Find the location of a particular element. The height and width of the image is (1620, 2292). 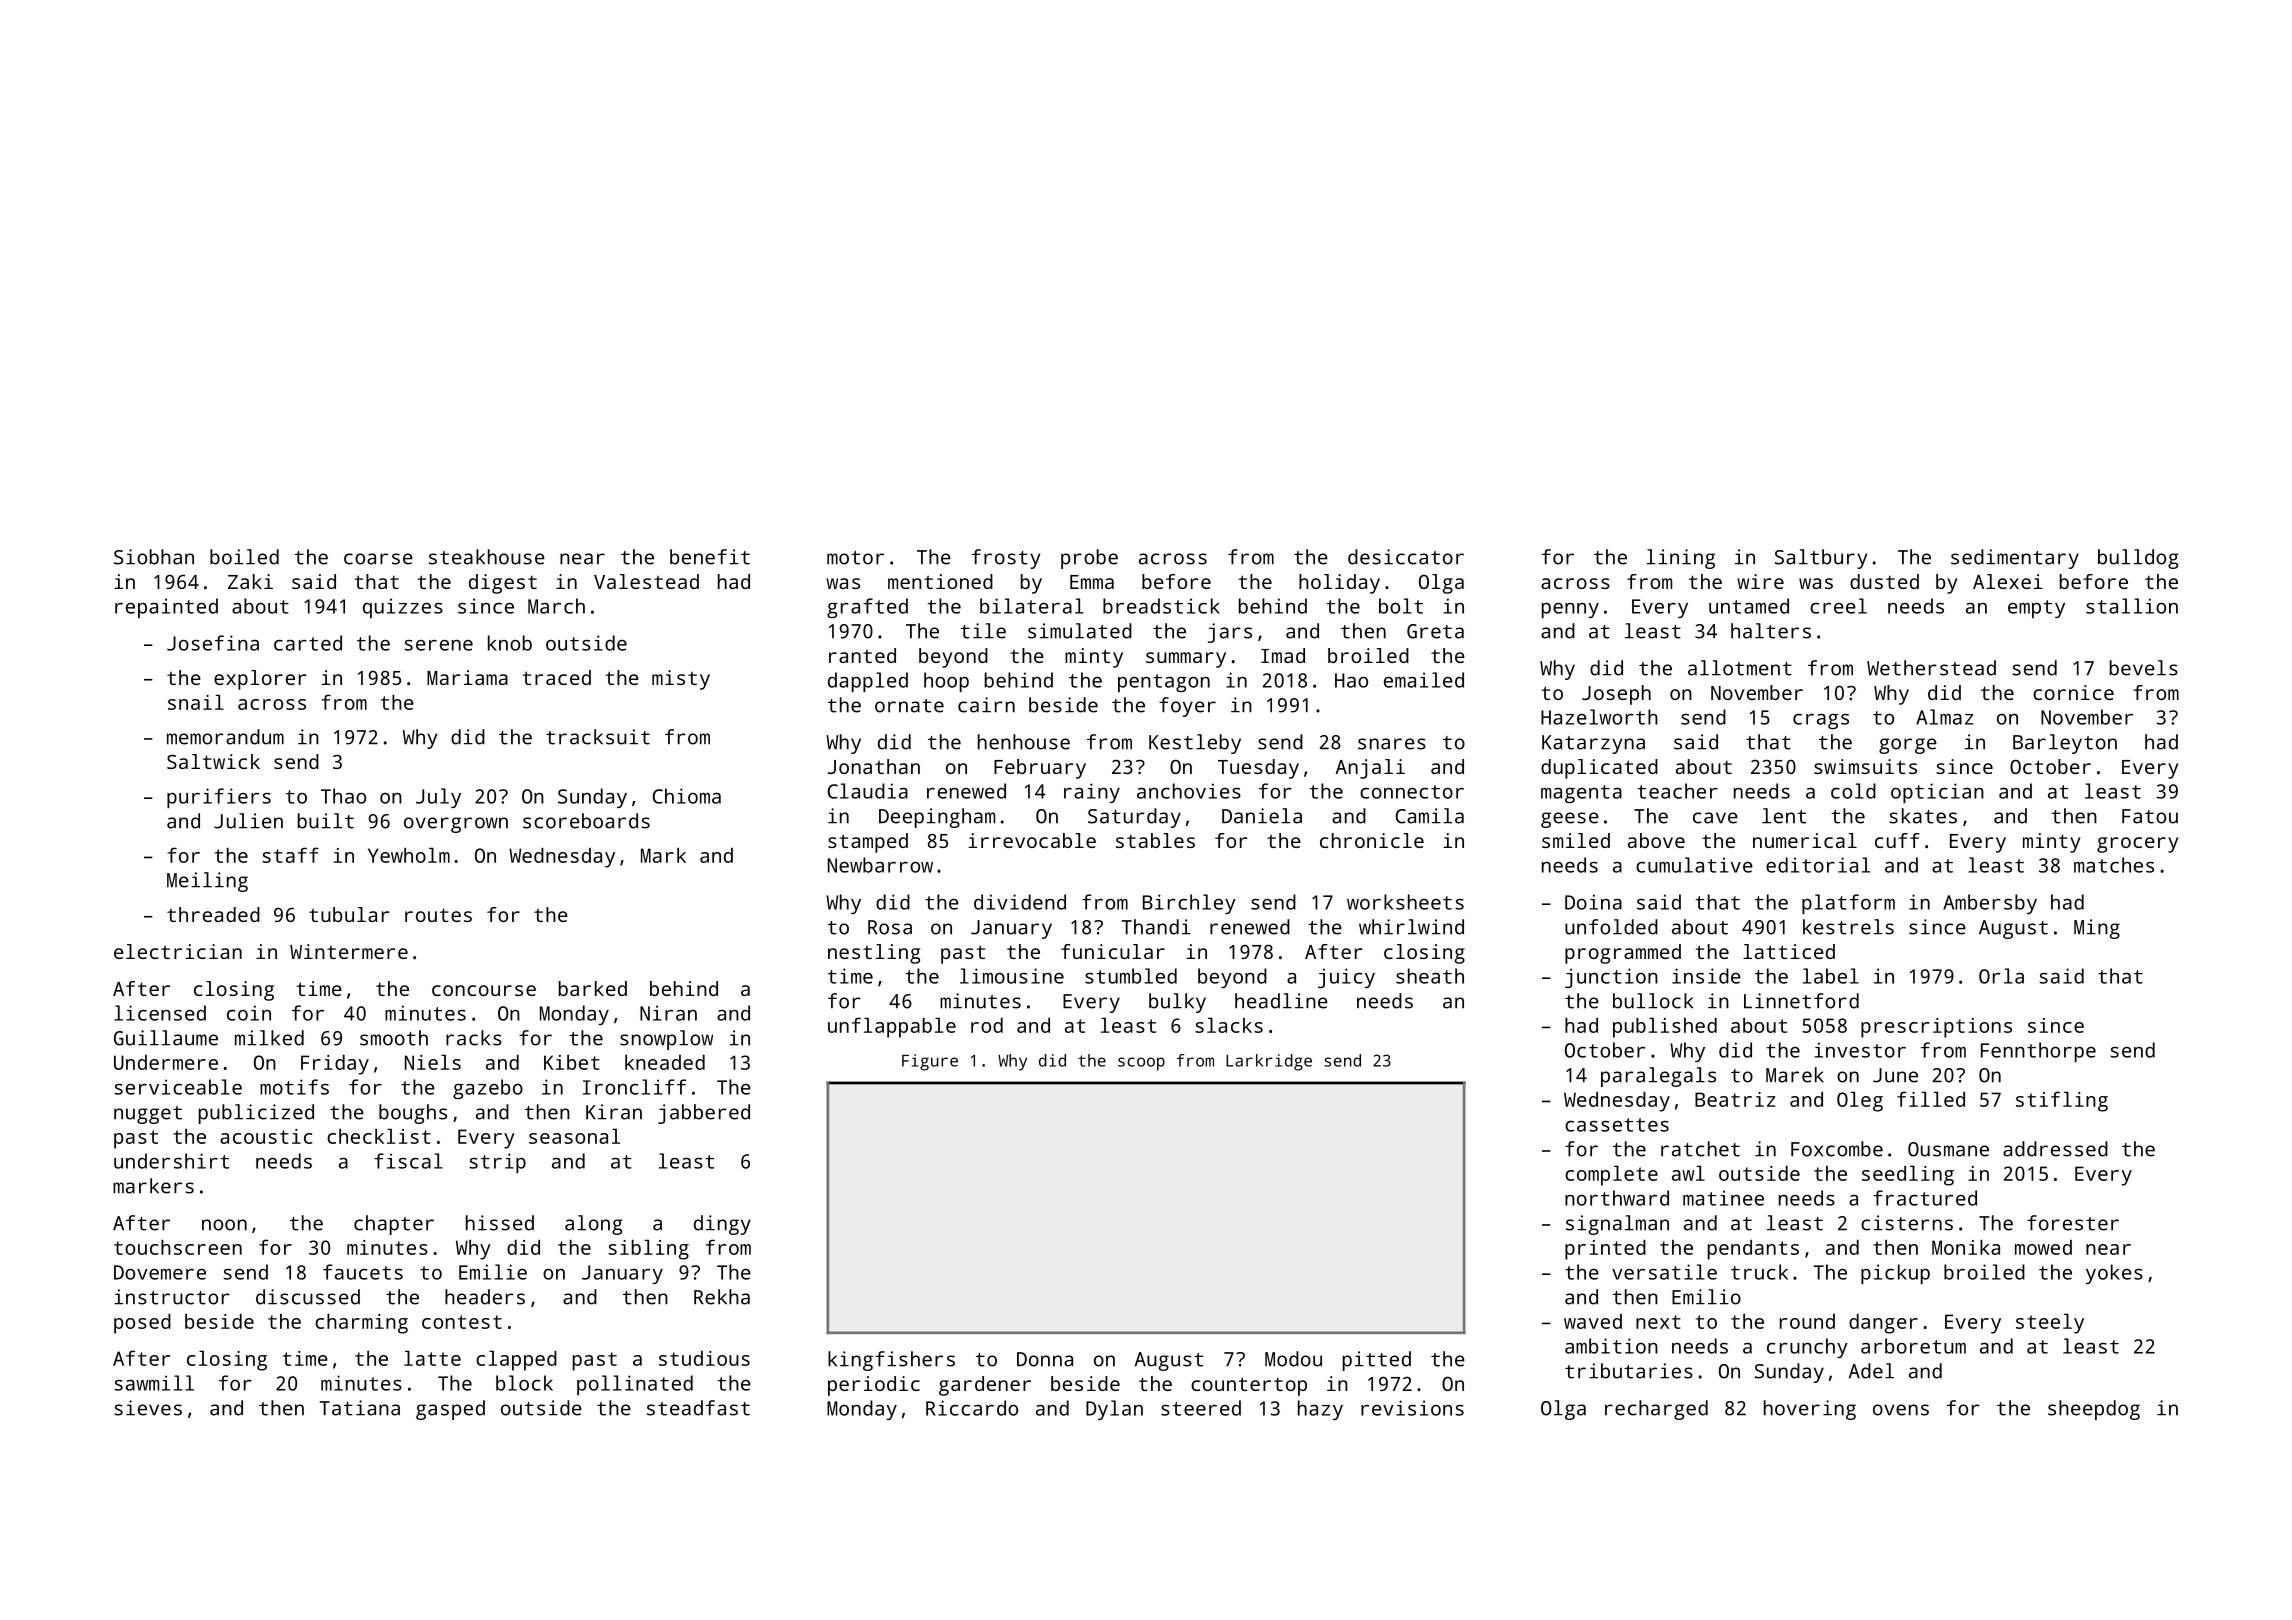

electrician is located at coordinates (178, 951).
